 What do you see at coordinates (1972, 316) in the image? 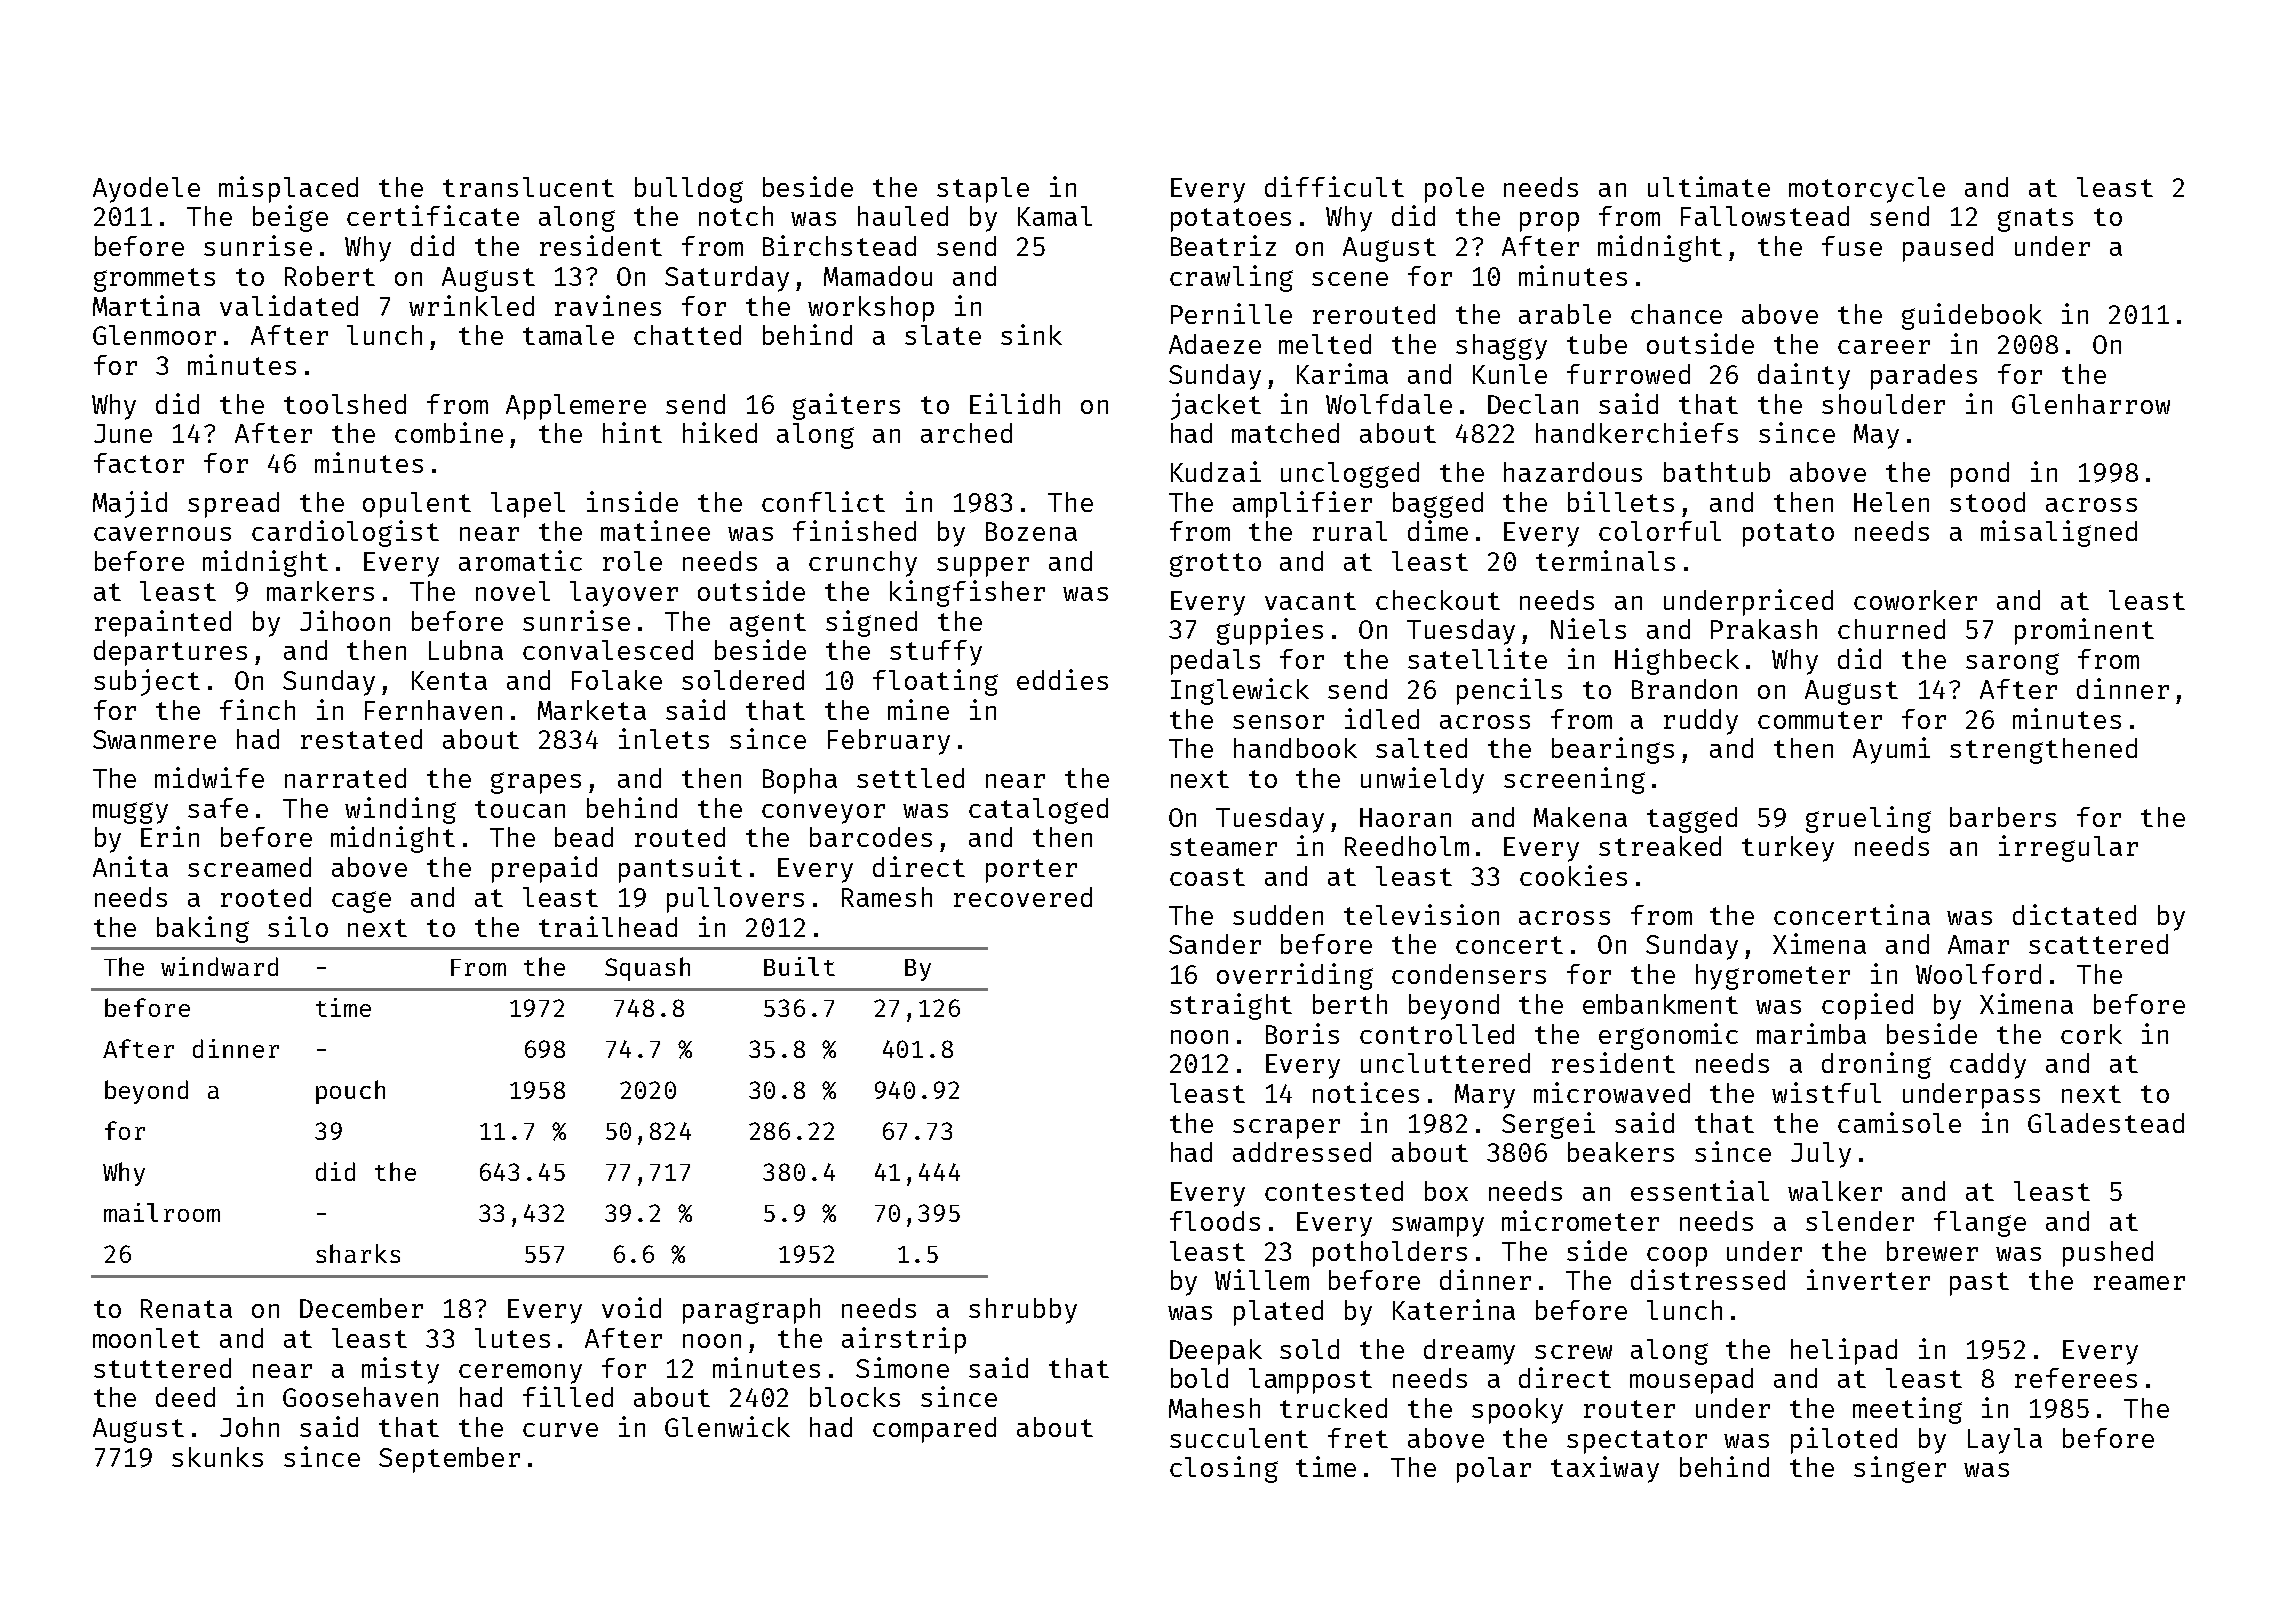
I see `guidebook` at bounding box center [1972, 316].
